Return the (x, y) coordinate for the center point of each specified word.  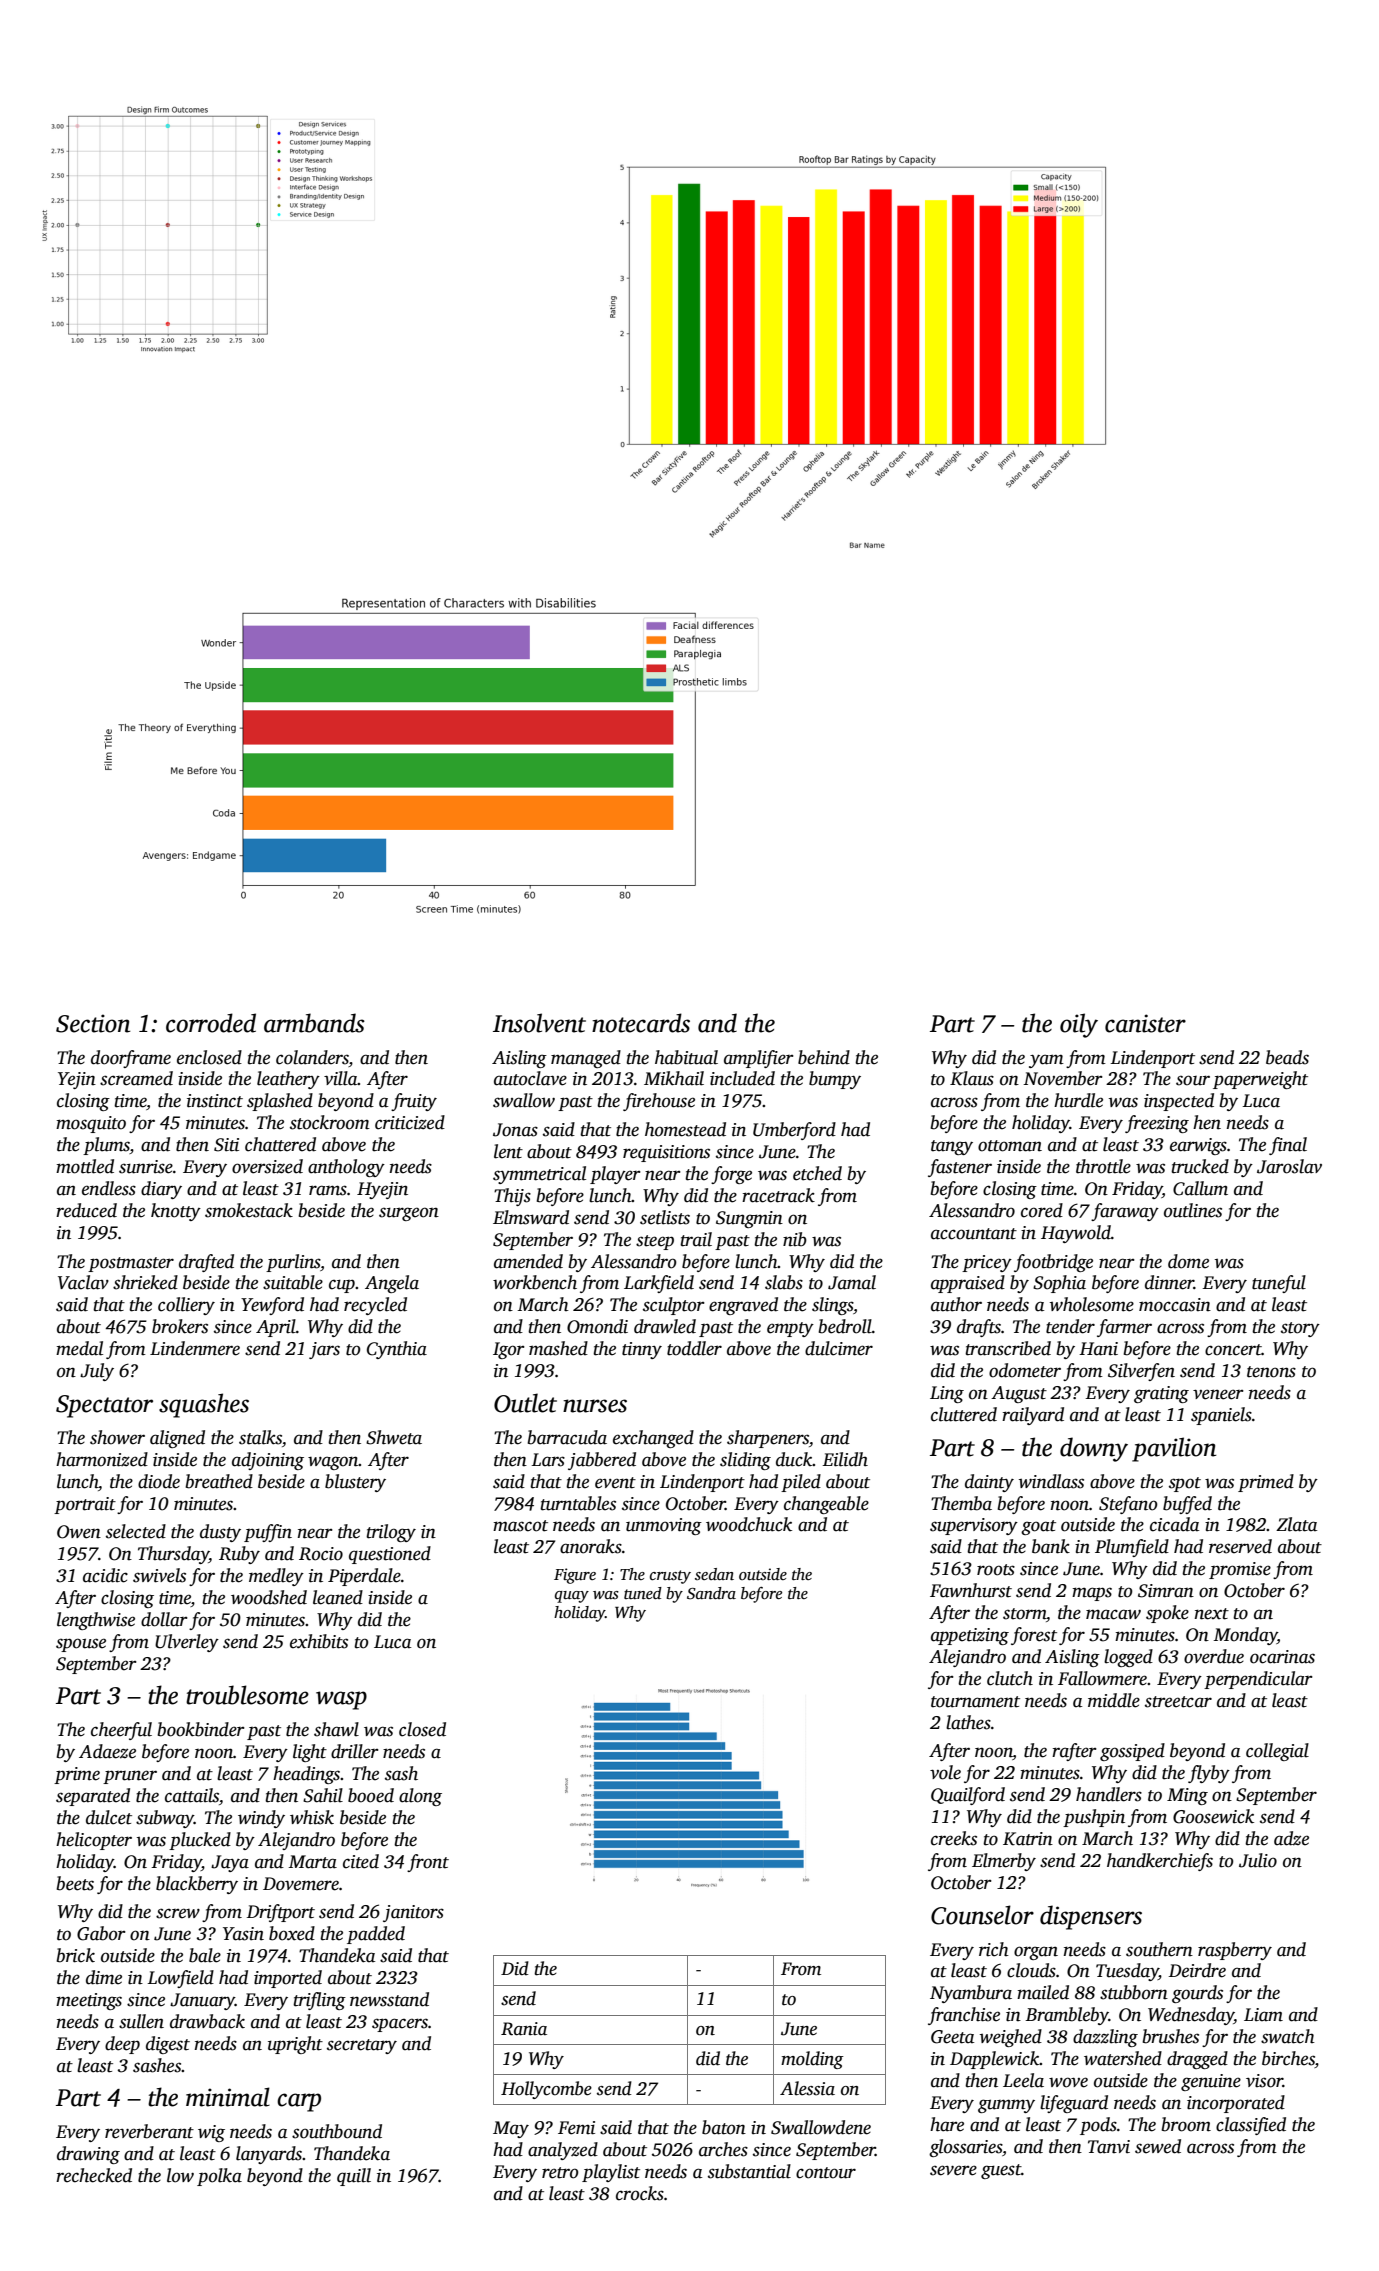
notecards (641, 1023)
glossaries (965, 2148)
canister (1145, 1023)
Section (93, 1023)
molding (812, 2060)
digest (168, 2045)
